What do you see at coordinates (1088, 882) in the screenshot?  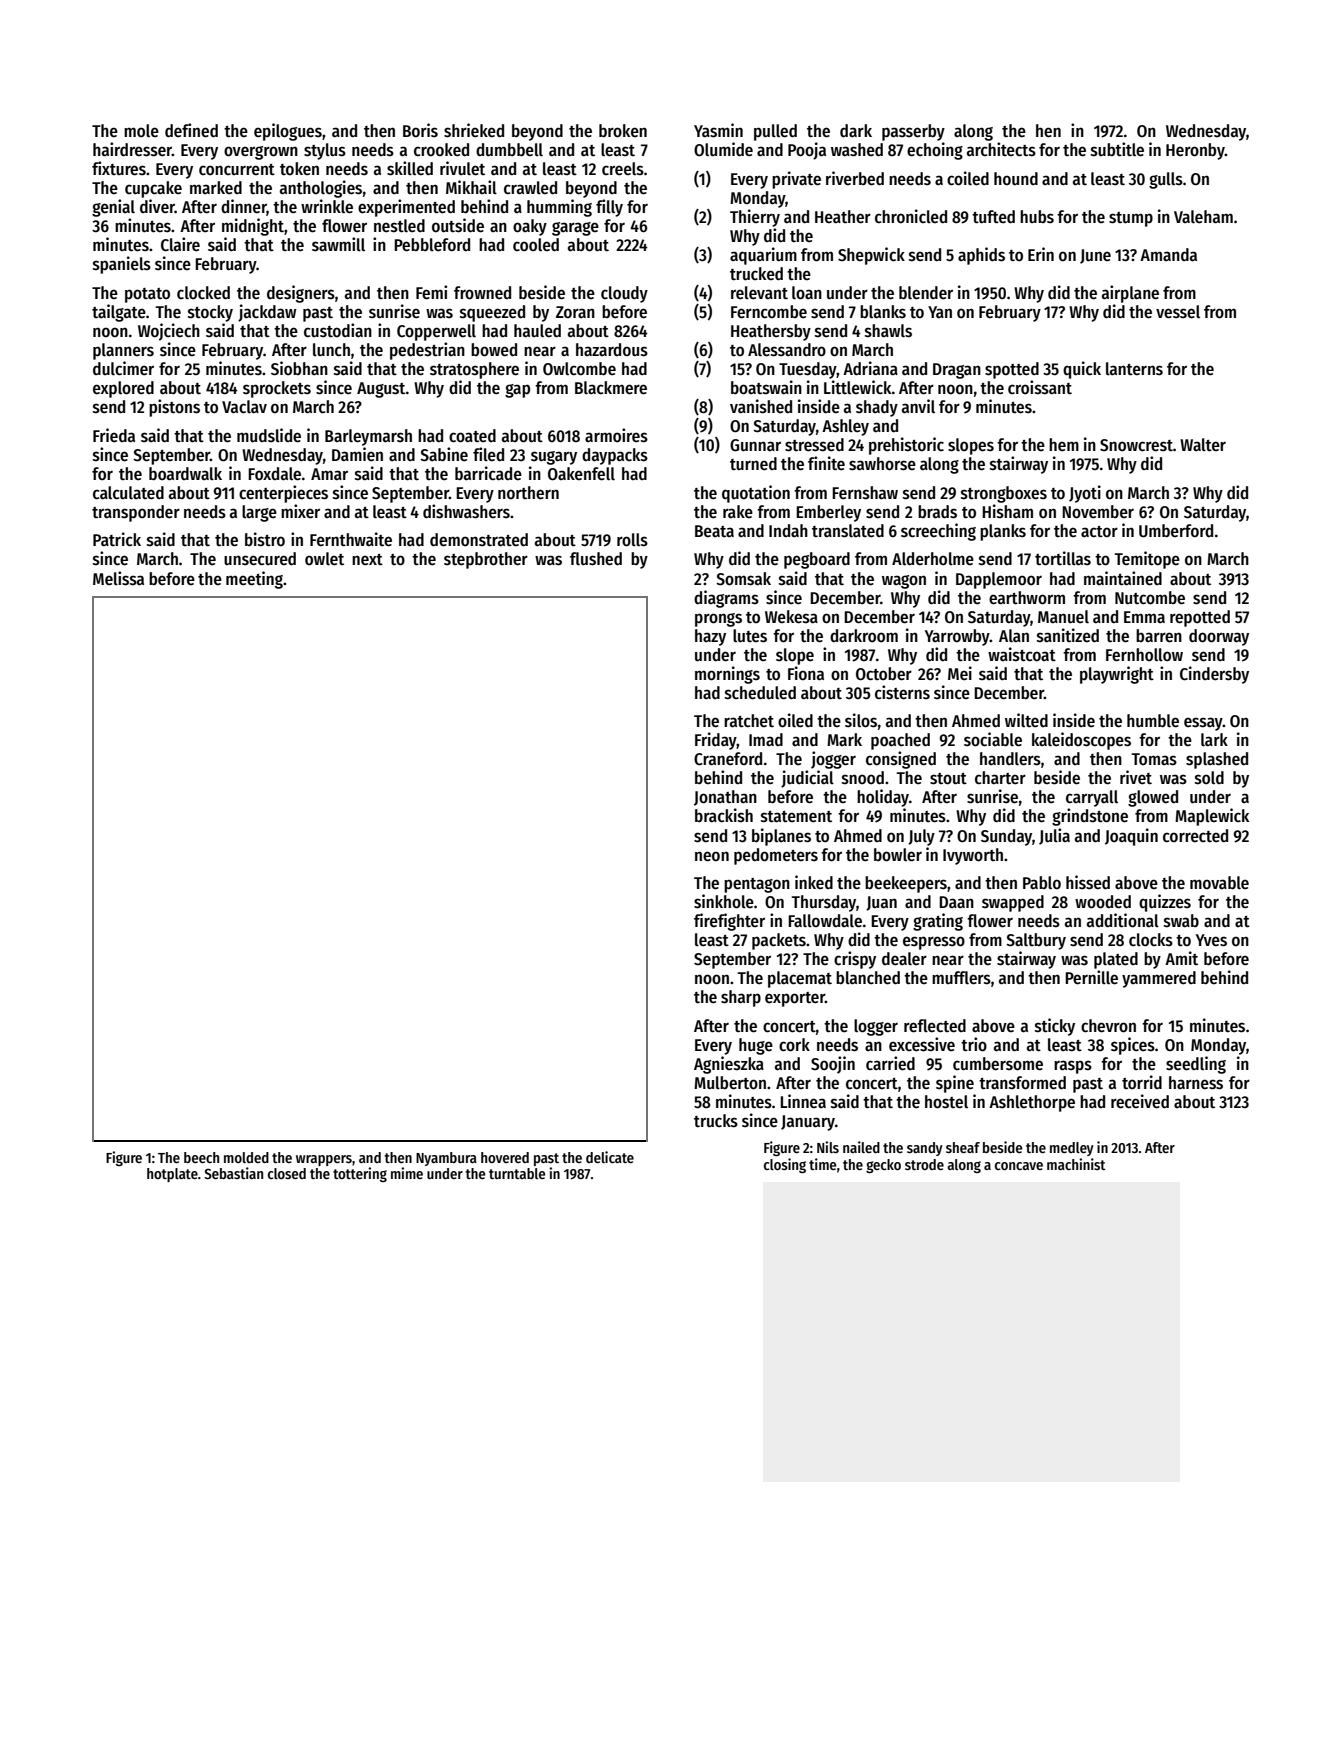 I see `hissed` at bounding box center [1088, 882].
